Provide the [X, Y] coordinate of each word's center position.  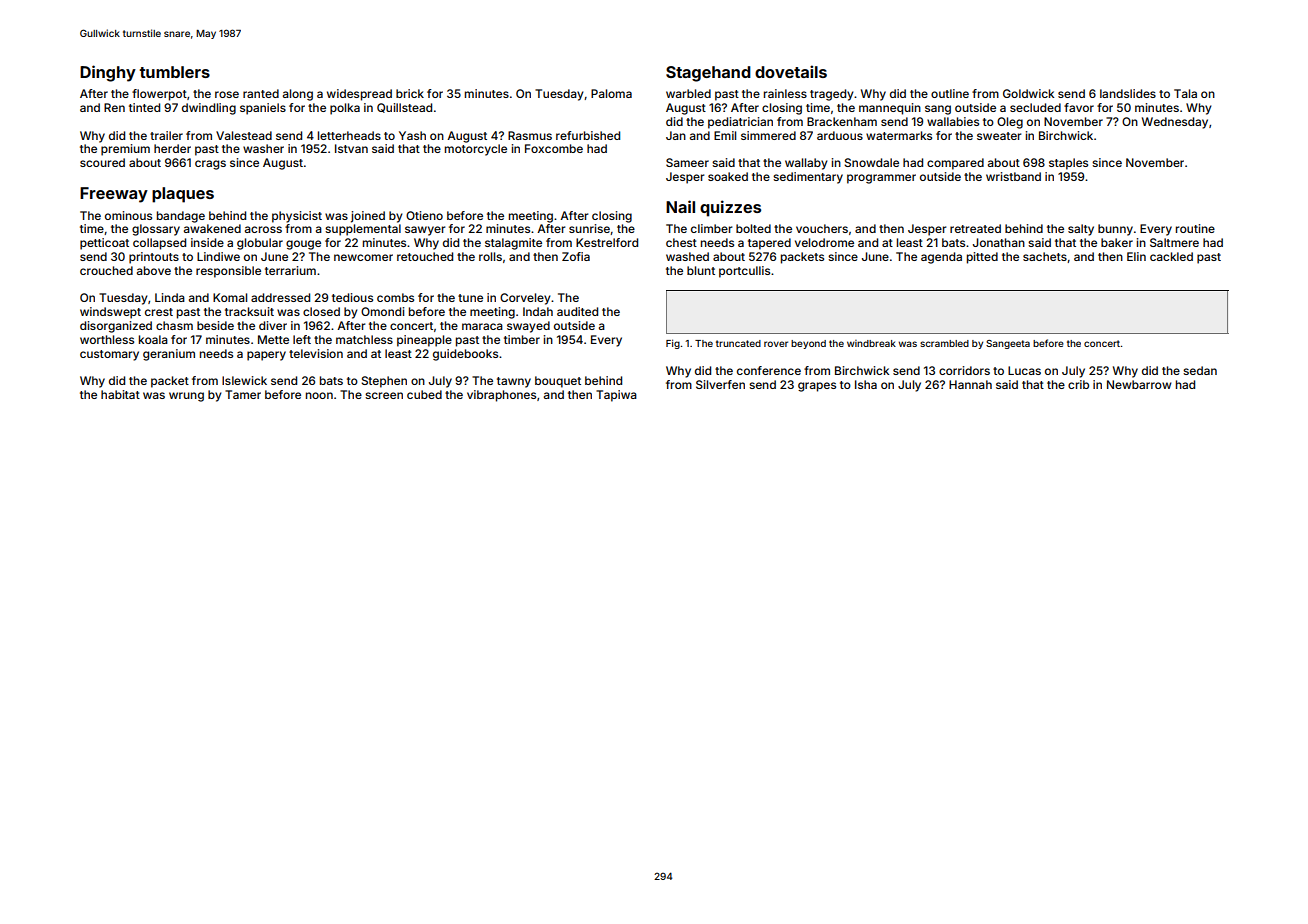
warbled [688, 93]
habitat [120, 394]
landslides [1128, 93]
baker [1117, 242]
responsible [228, 272]
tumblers [174, 72]
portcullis [744, 272]
